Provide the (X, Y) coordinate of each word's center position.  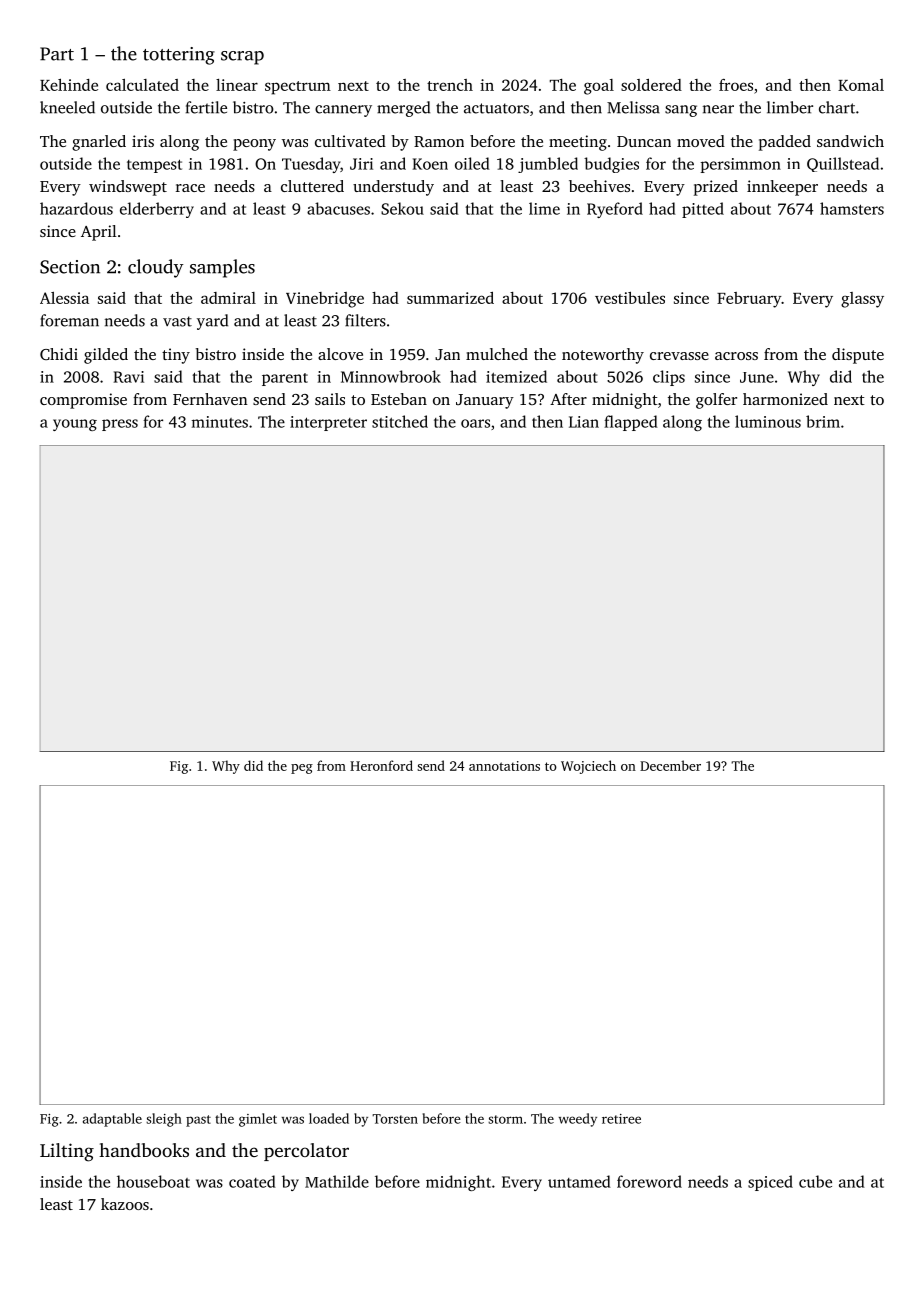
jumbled (548, 165)
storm (505, 1119)
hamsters (852, 208)
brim (823, 421)
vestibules (630, 298)
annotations (504, 766)
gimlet (258, 1120)
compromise (83, 401)
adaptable (112, 1120)
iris (143, 141)
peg (302, 769)
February (749, 300)
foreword (649, 1181)
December (670, 765)
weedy (578, 1120)
